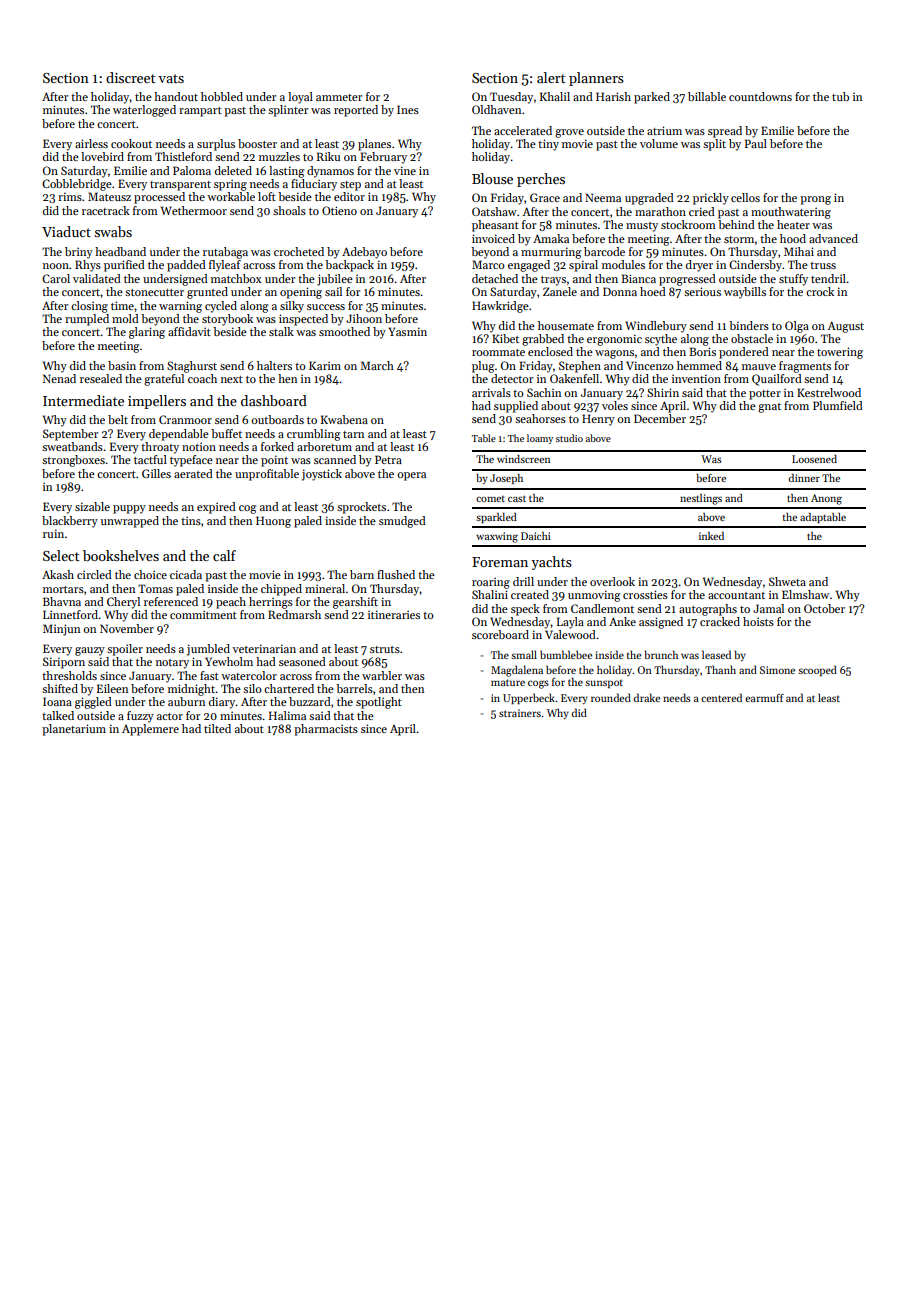  What do you see at coordinates (402, 522) in the screenshot?
I see `smudged` at bounding box center [402, 522].
